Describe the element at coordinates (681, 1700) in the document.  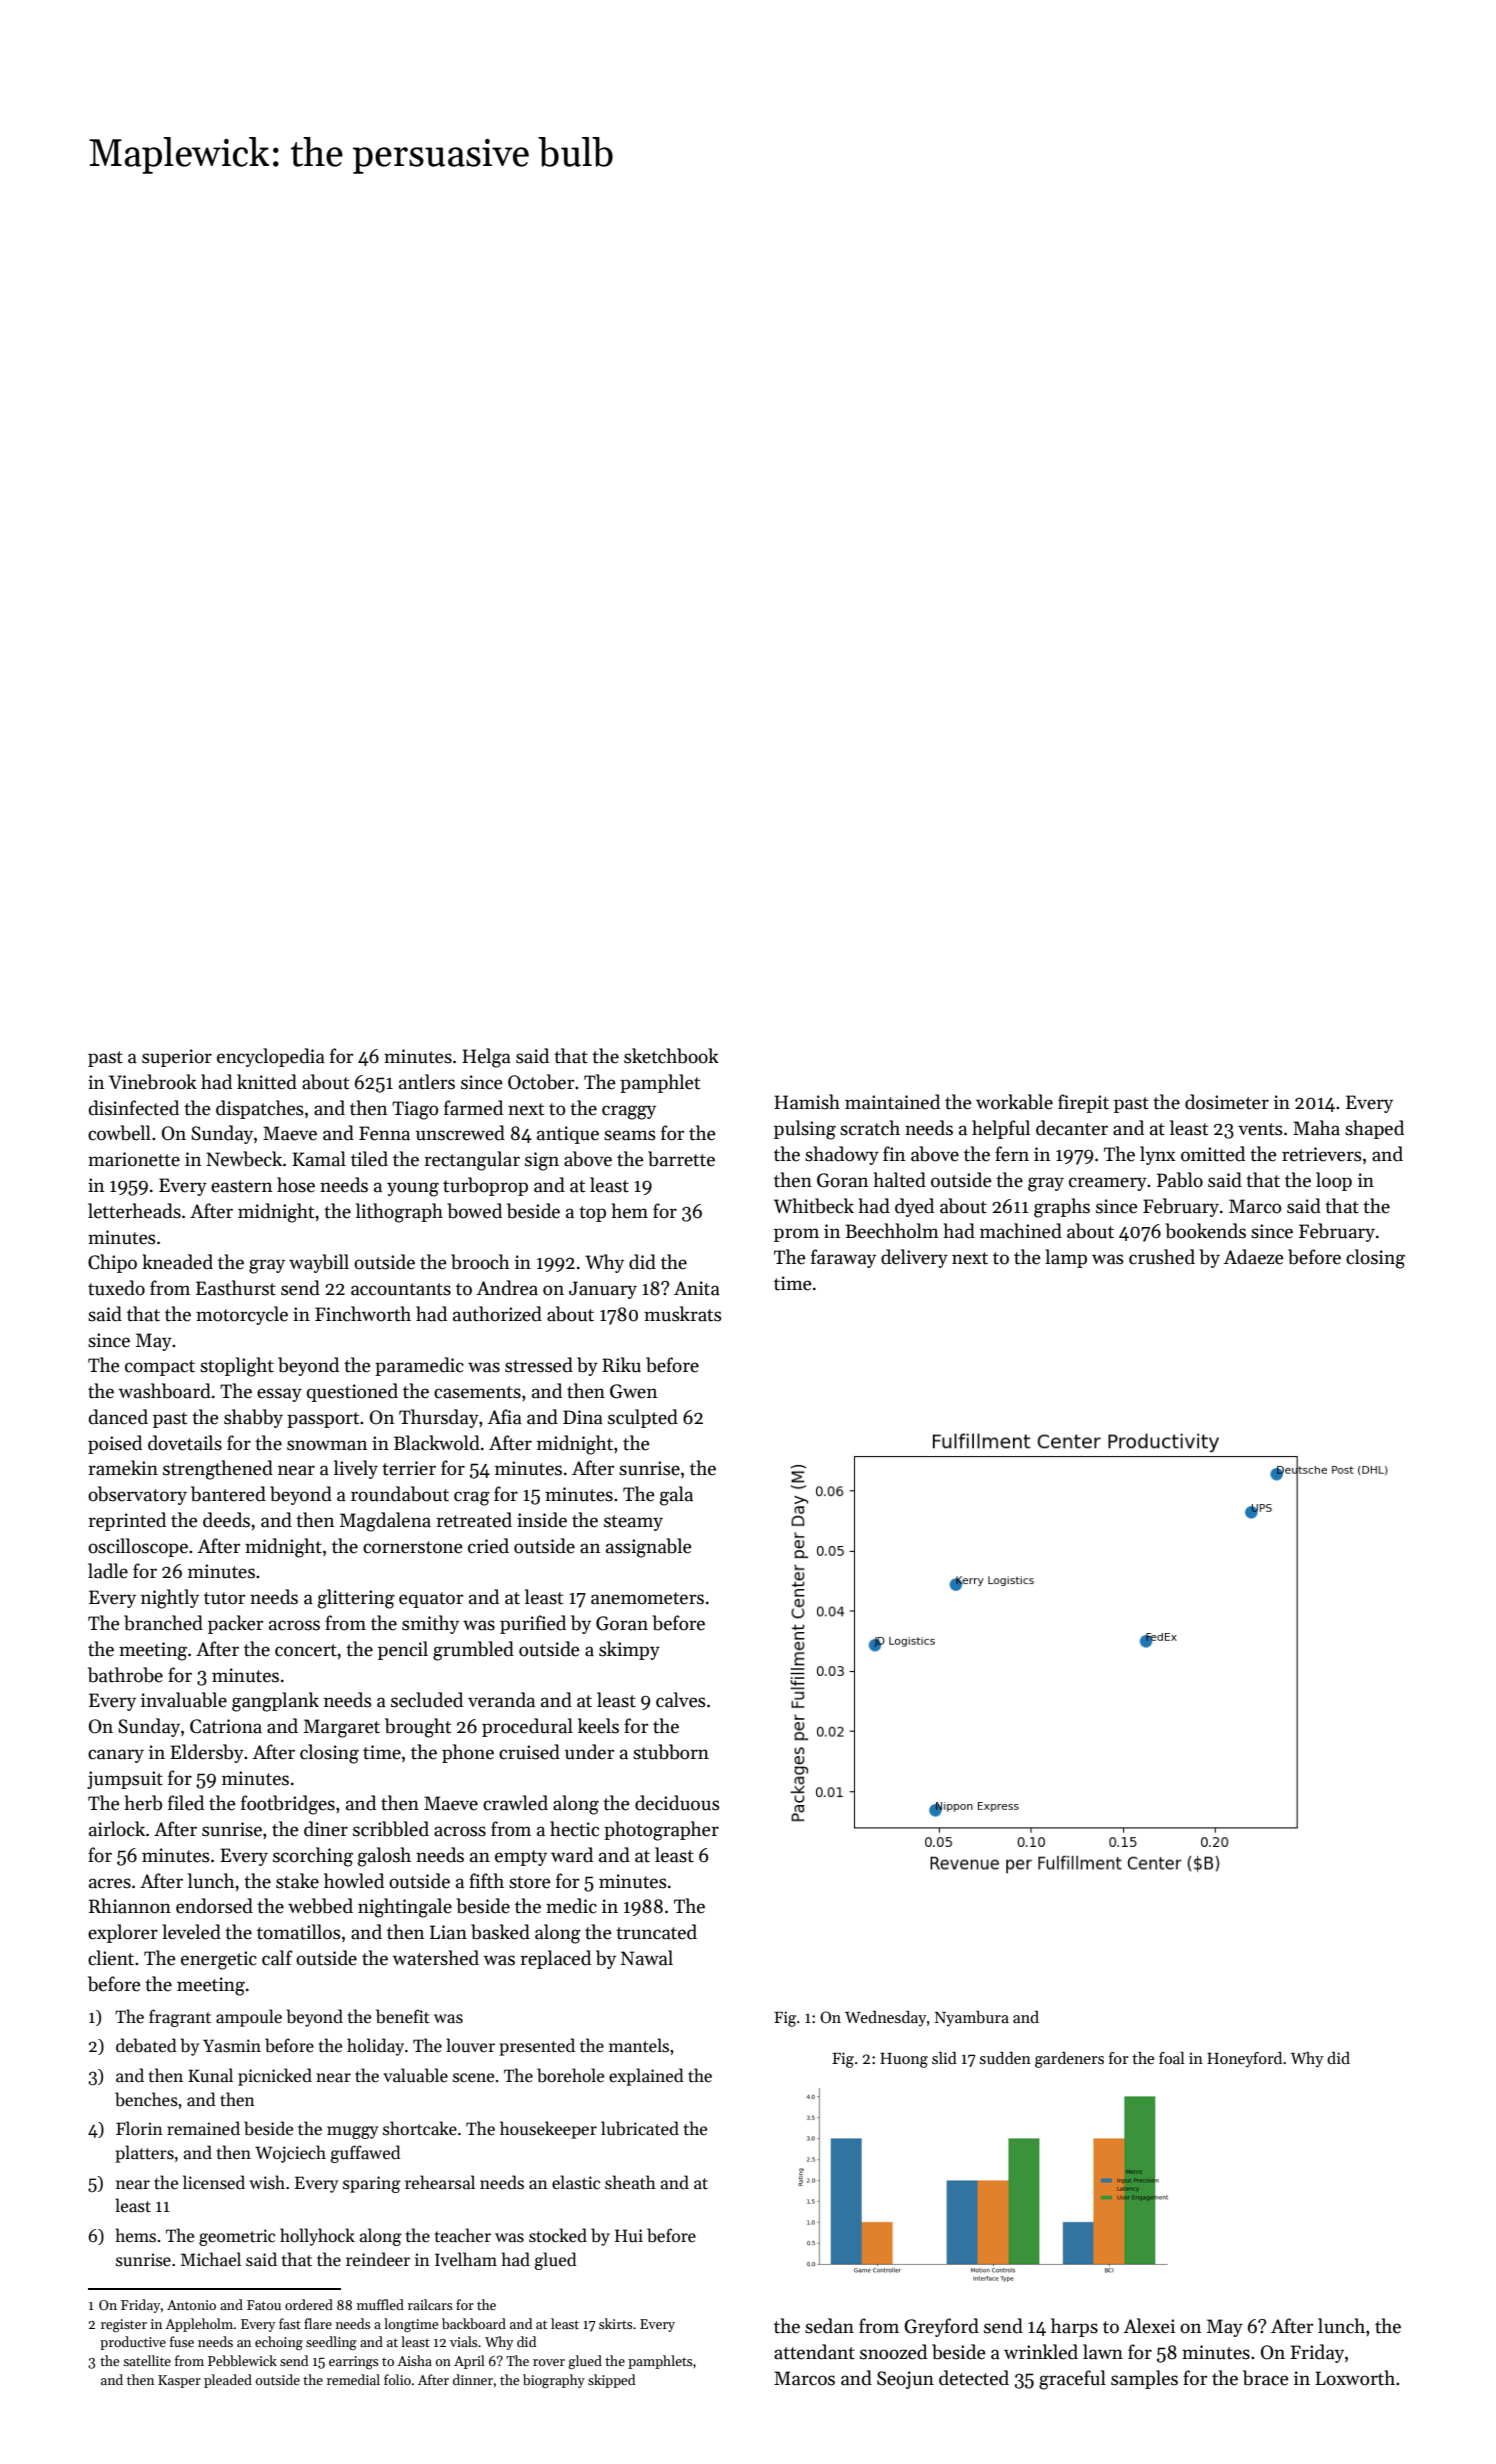
I see `calves` at that location.
